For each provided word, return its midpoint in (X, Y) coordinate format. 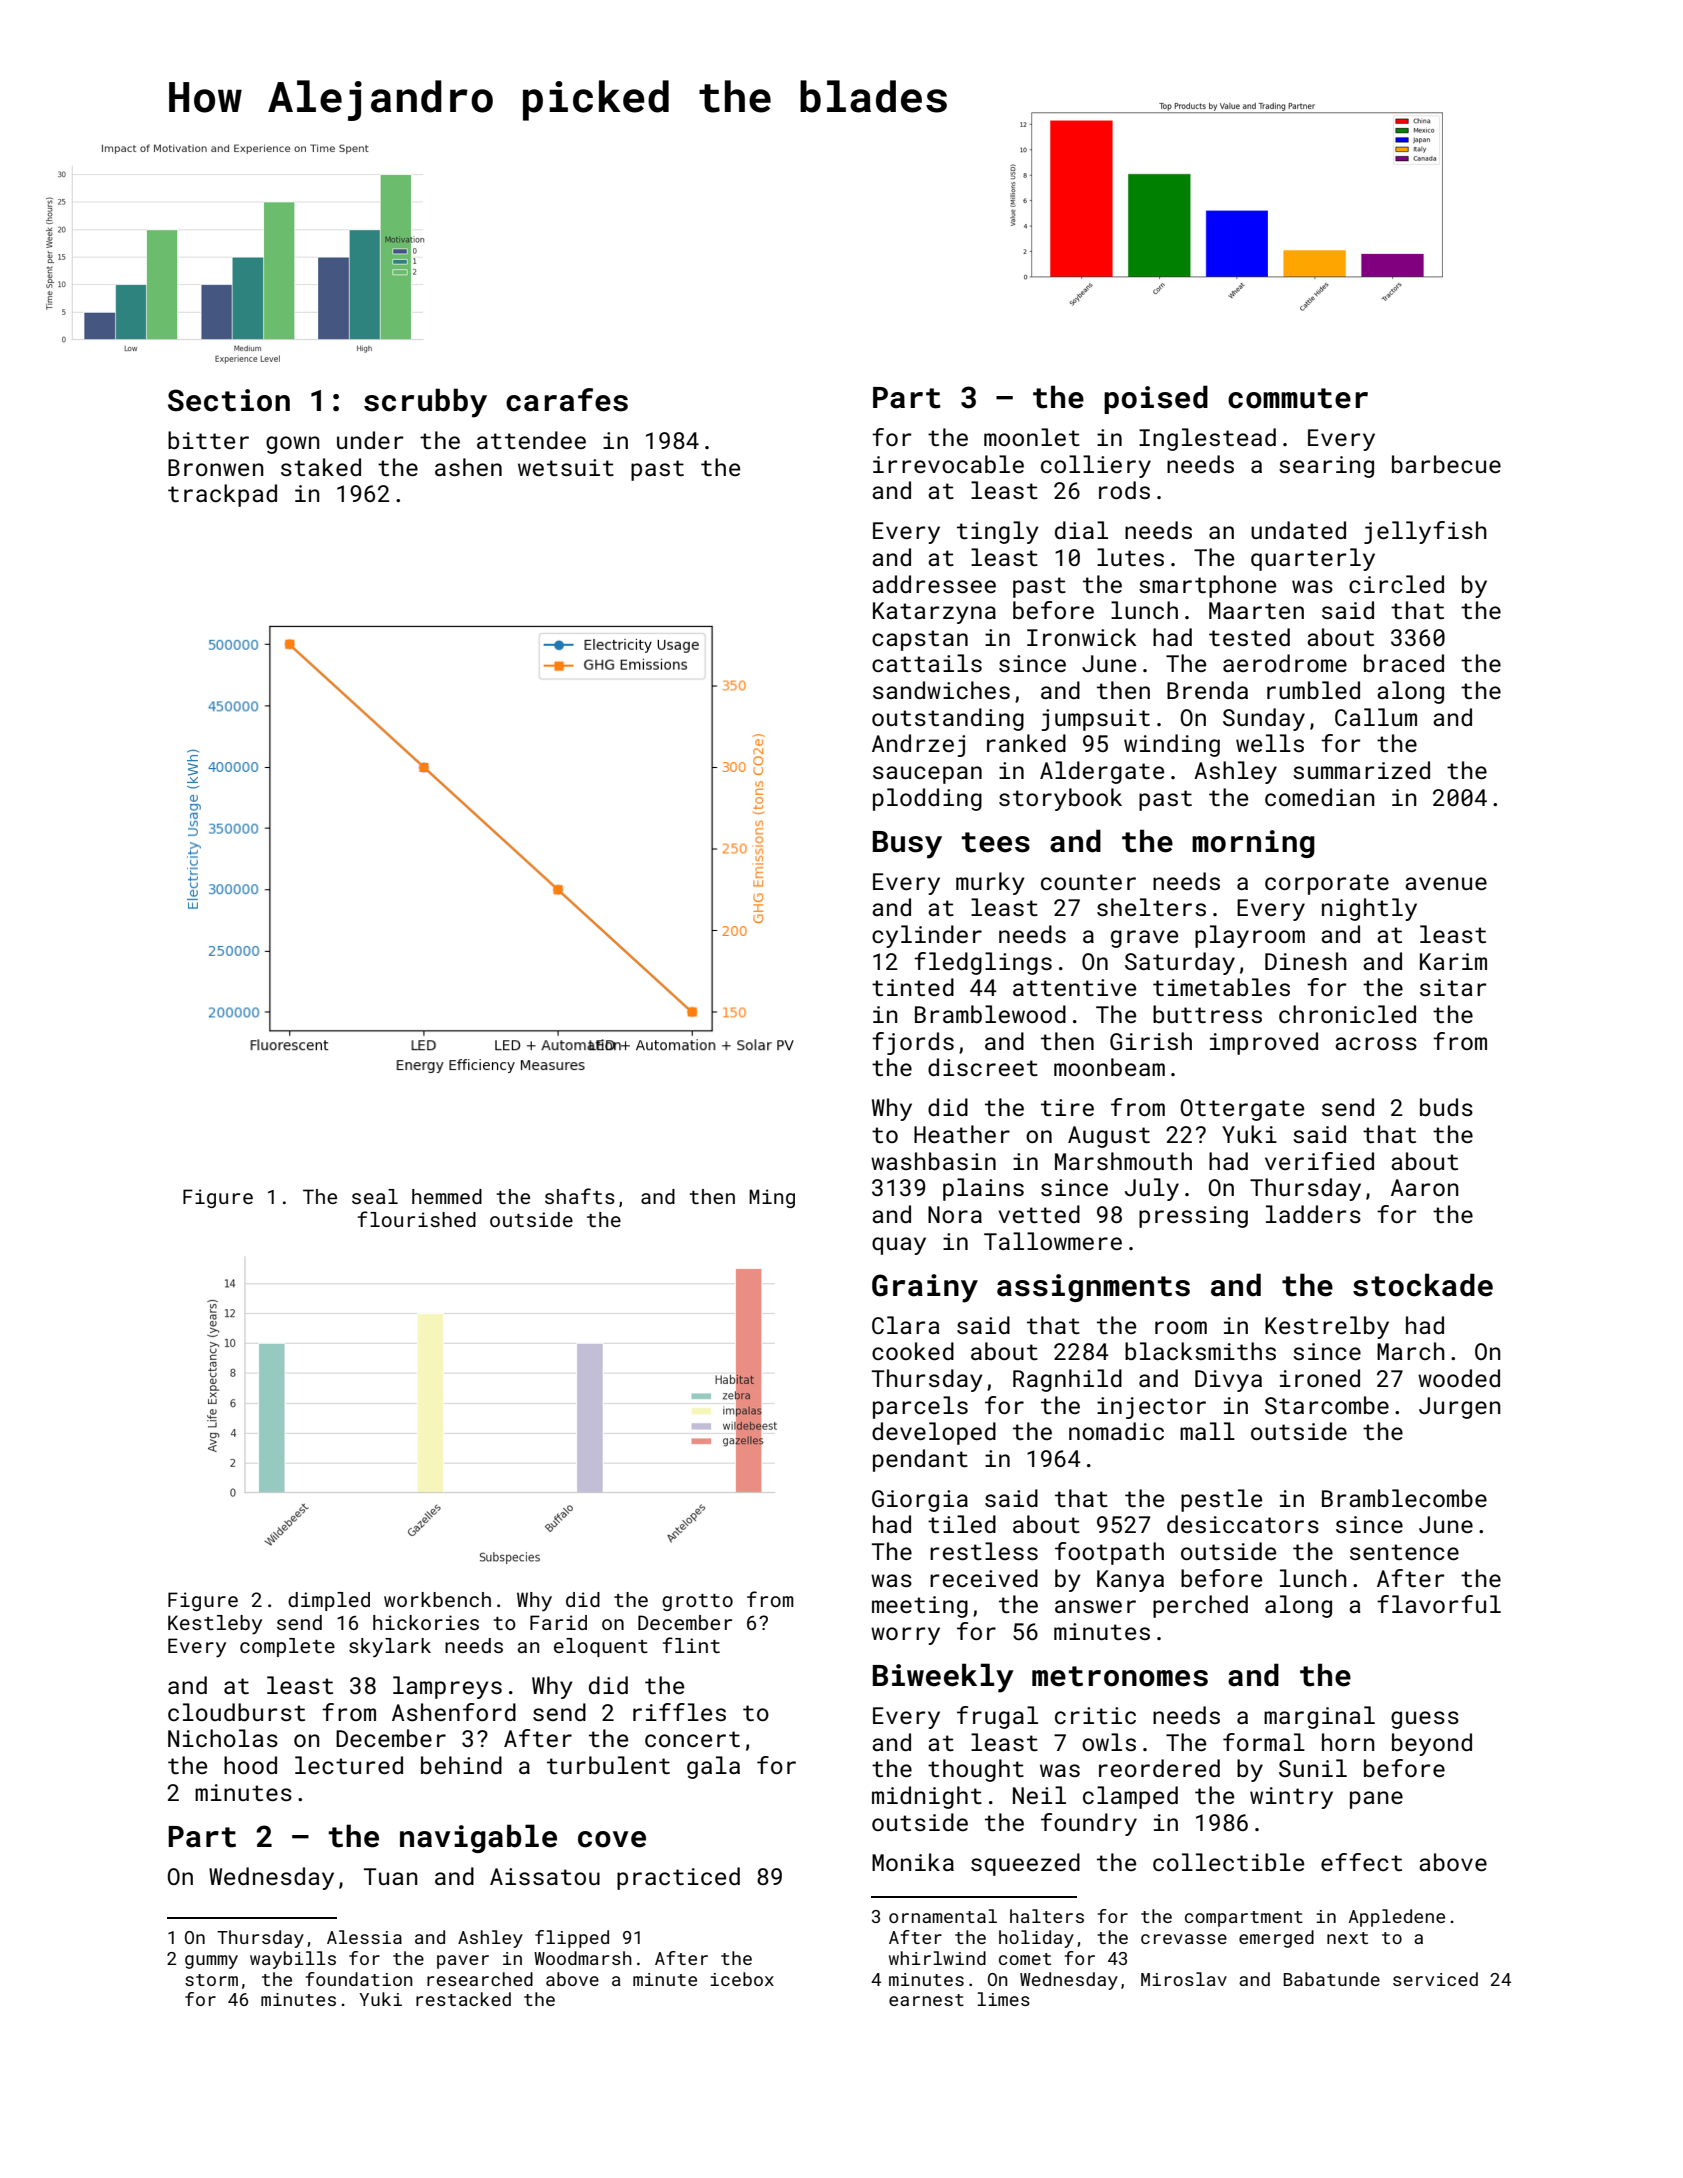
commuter (1298, 398)
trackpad (222, 495)
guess (1425, 1720)
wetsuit (566, 467)
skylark (390, 1648)
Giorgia (920, 1501)
